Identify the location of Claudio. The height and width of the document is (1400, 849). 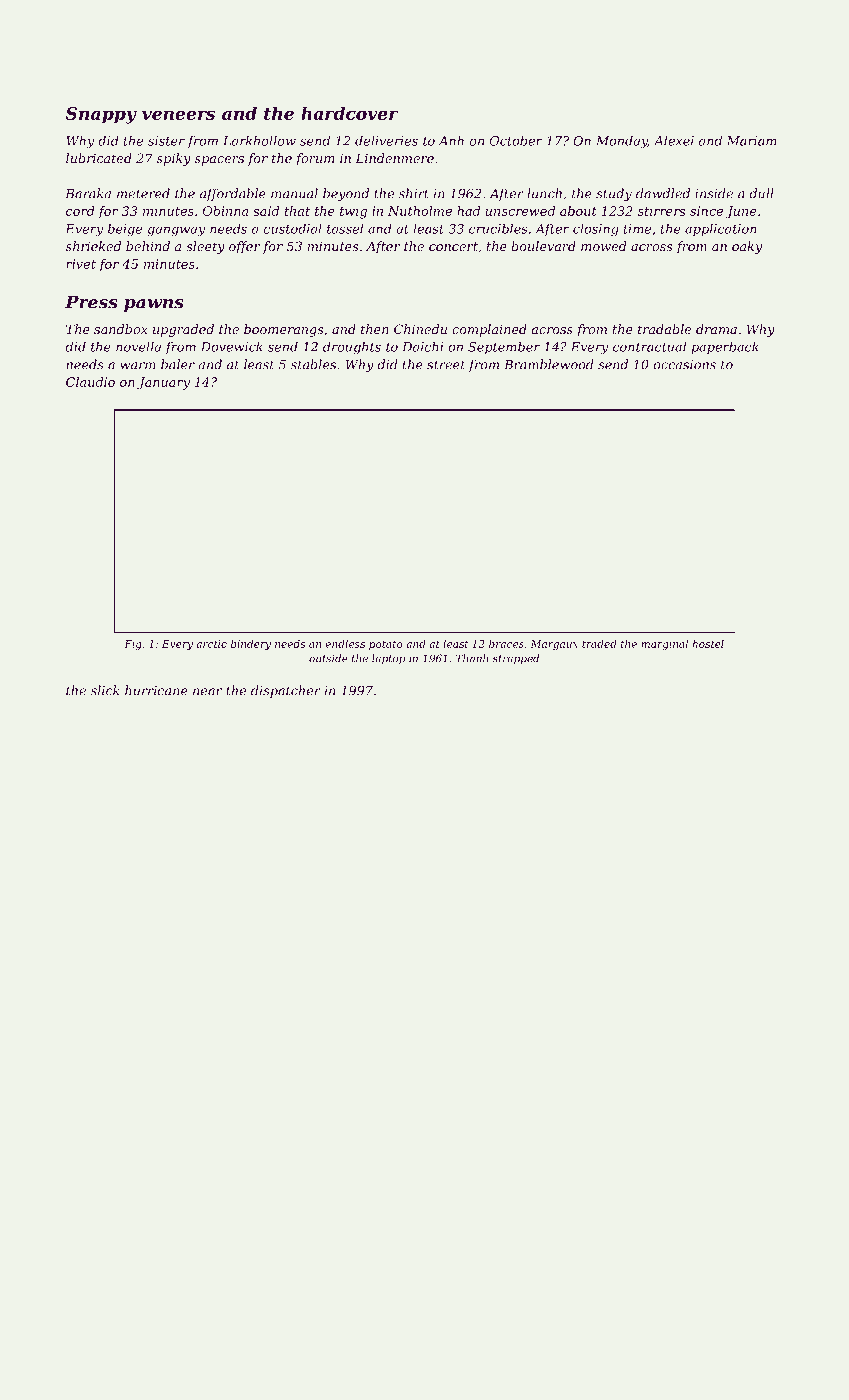
(90, 382).
